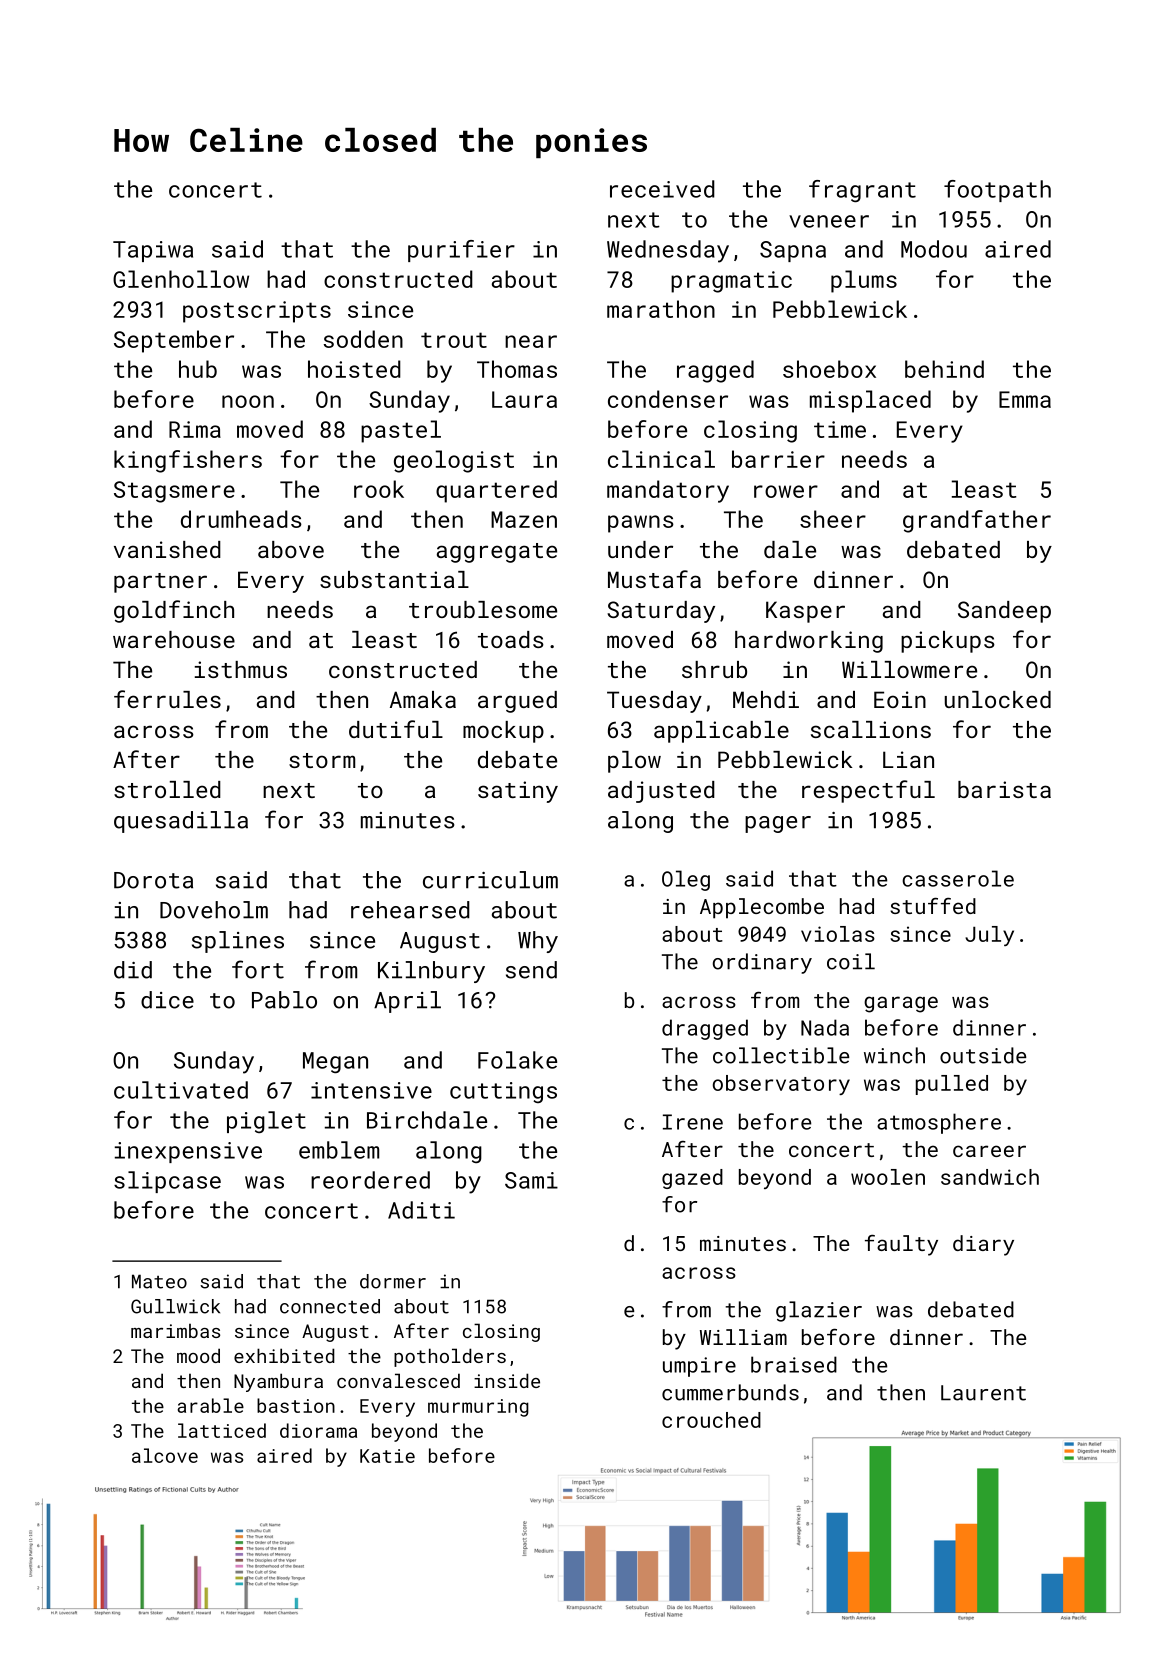 Image resolution: width=1165 pixels, height=1654 pixels. I want to click on pickups, so click(948, 642).
